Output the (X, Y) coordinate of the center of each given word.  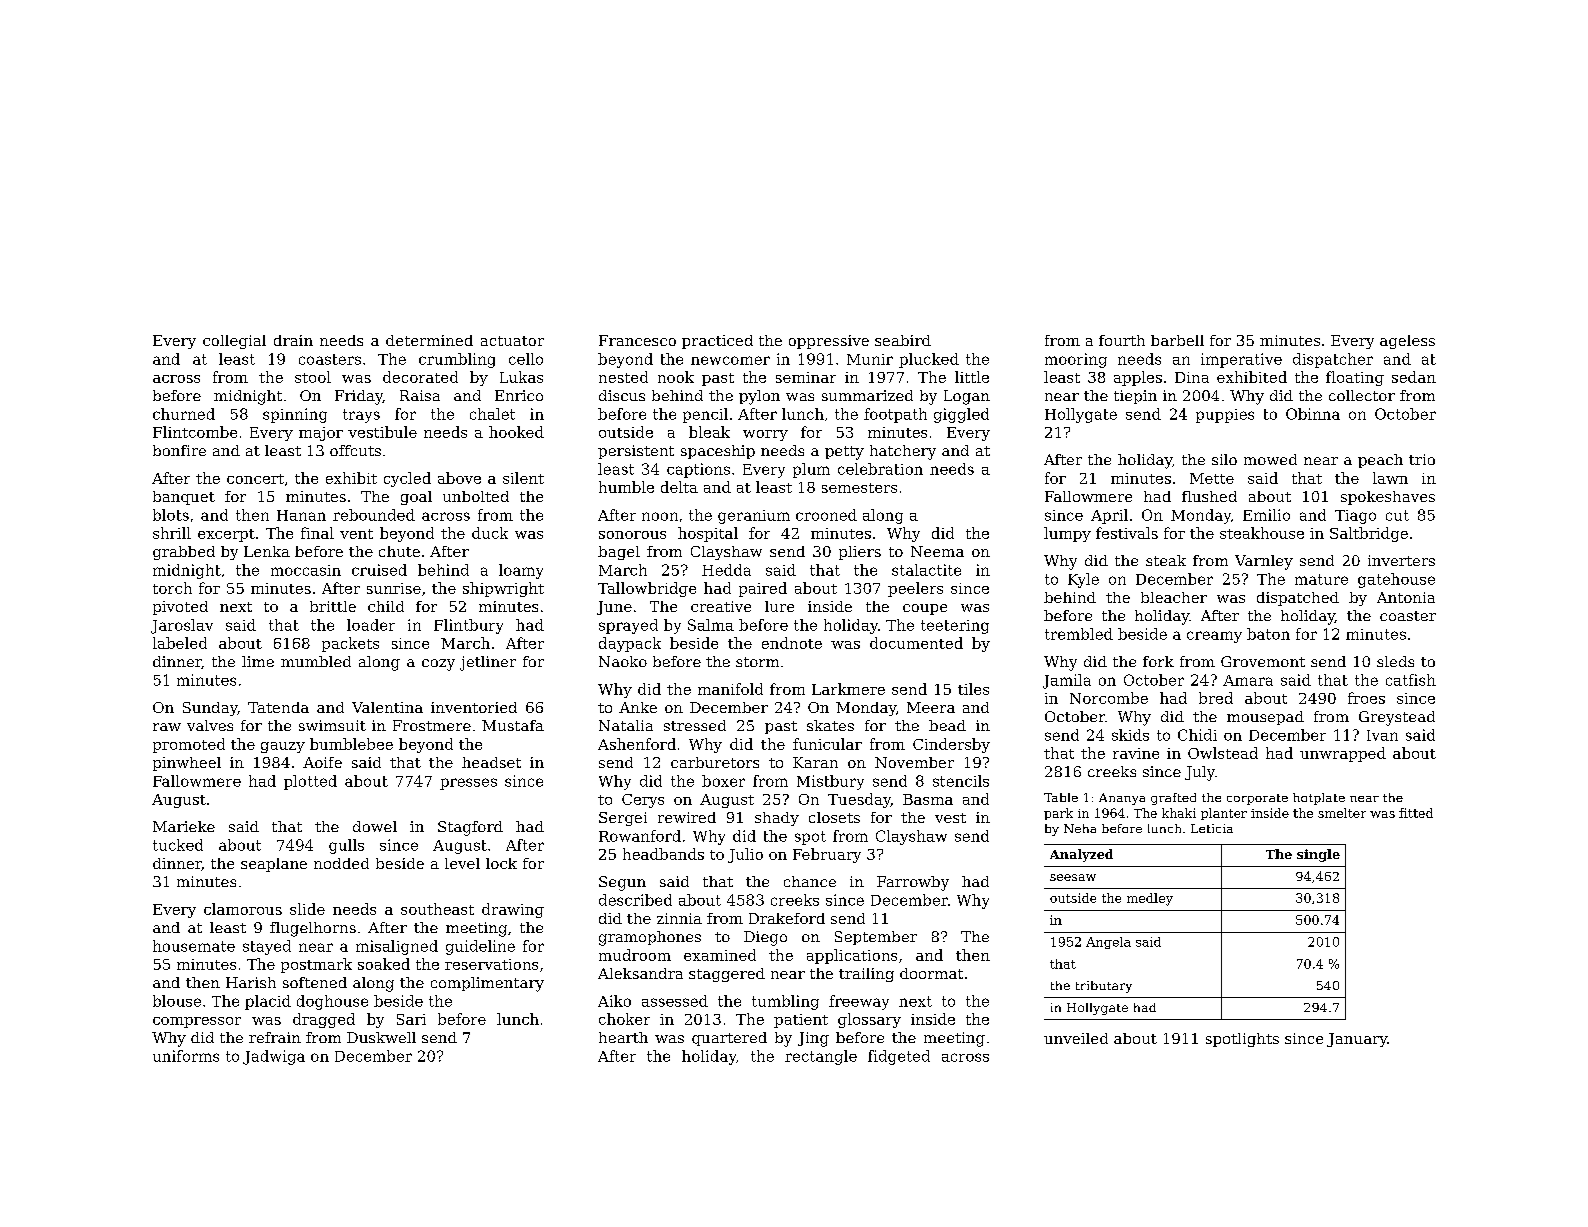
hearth (623, 1037)
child (386, 606)
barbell (1177, 340)
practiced (717, 342)
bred (1216, 698)
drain (293, 340)
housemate (194, 946)
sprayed (628, 626)
